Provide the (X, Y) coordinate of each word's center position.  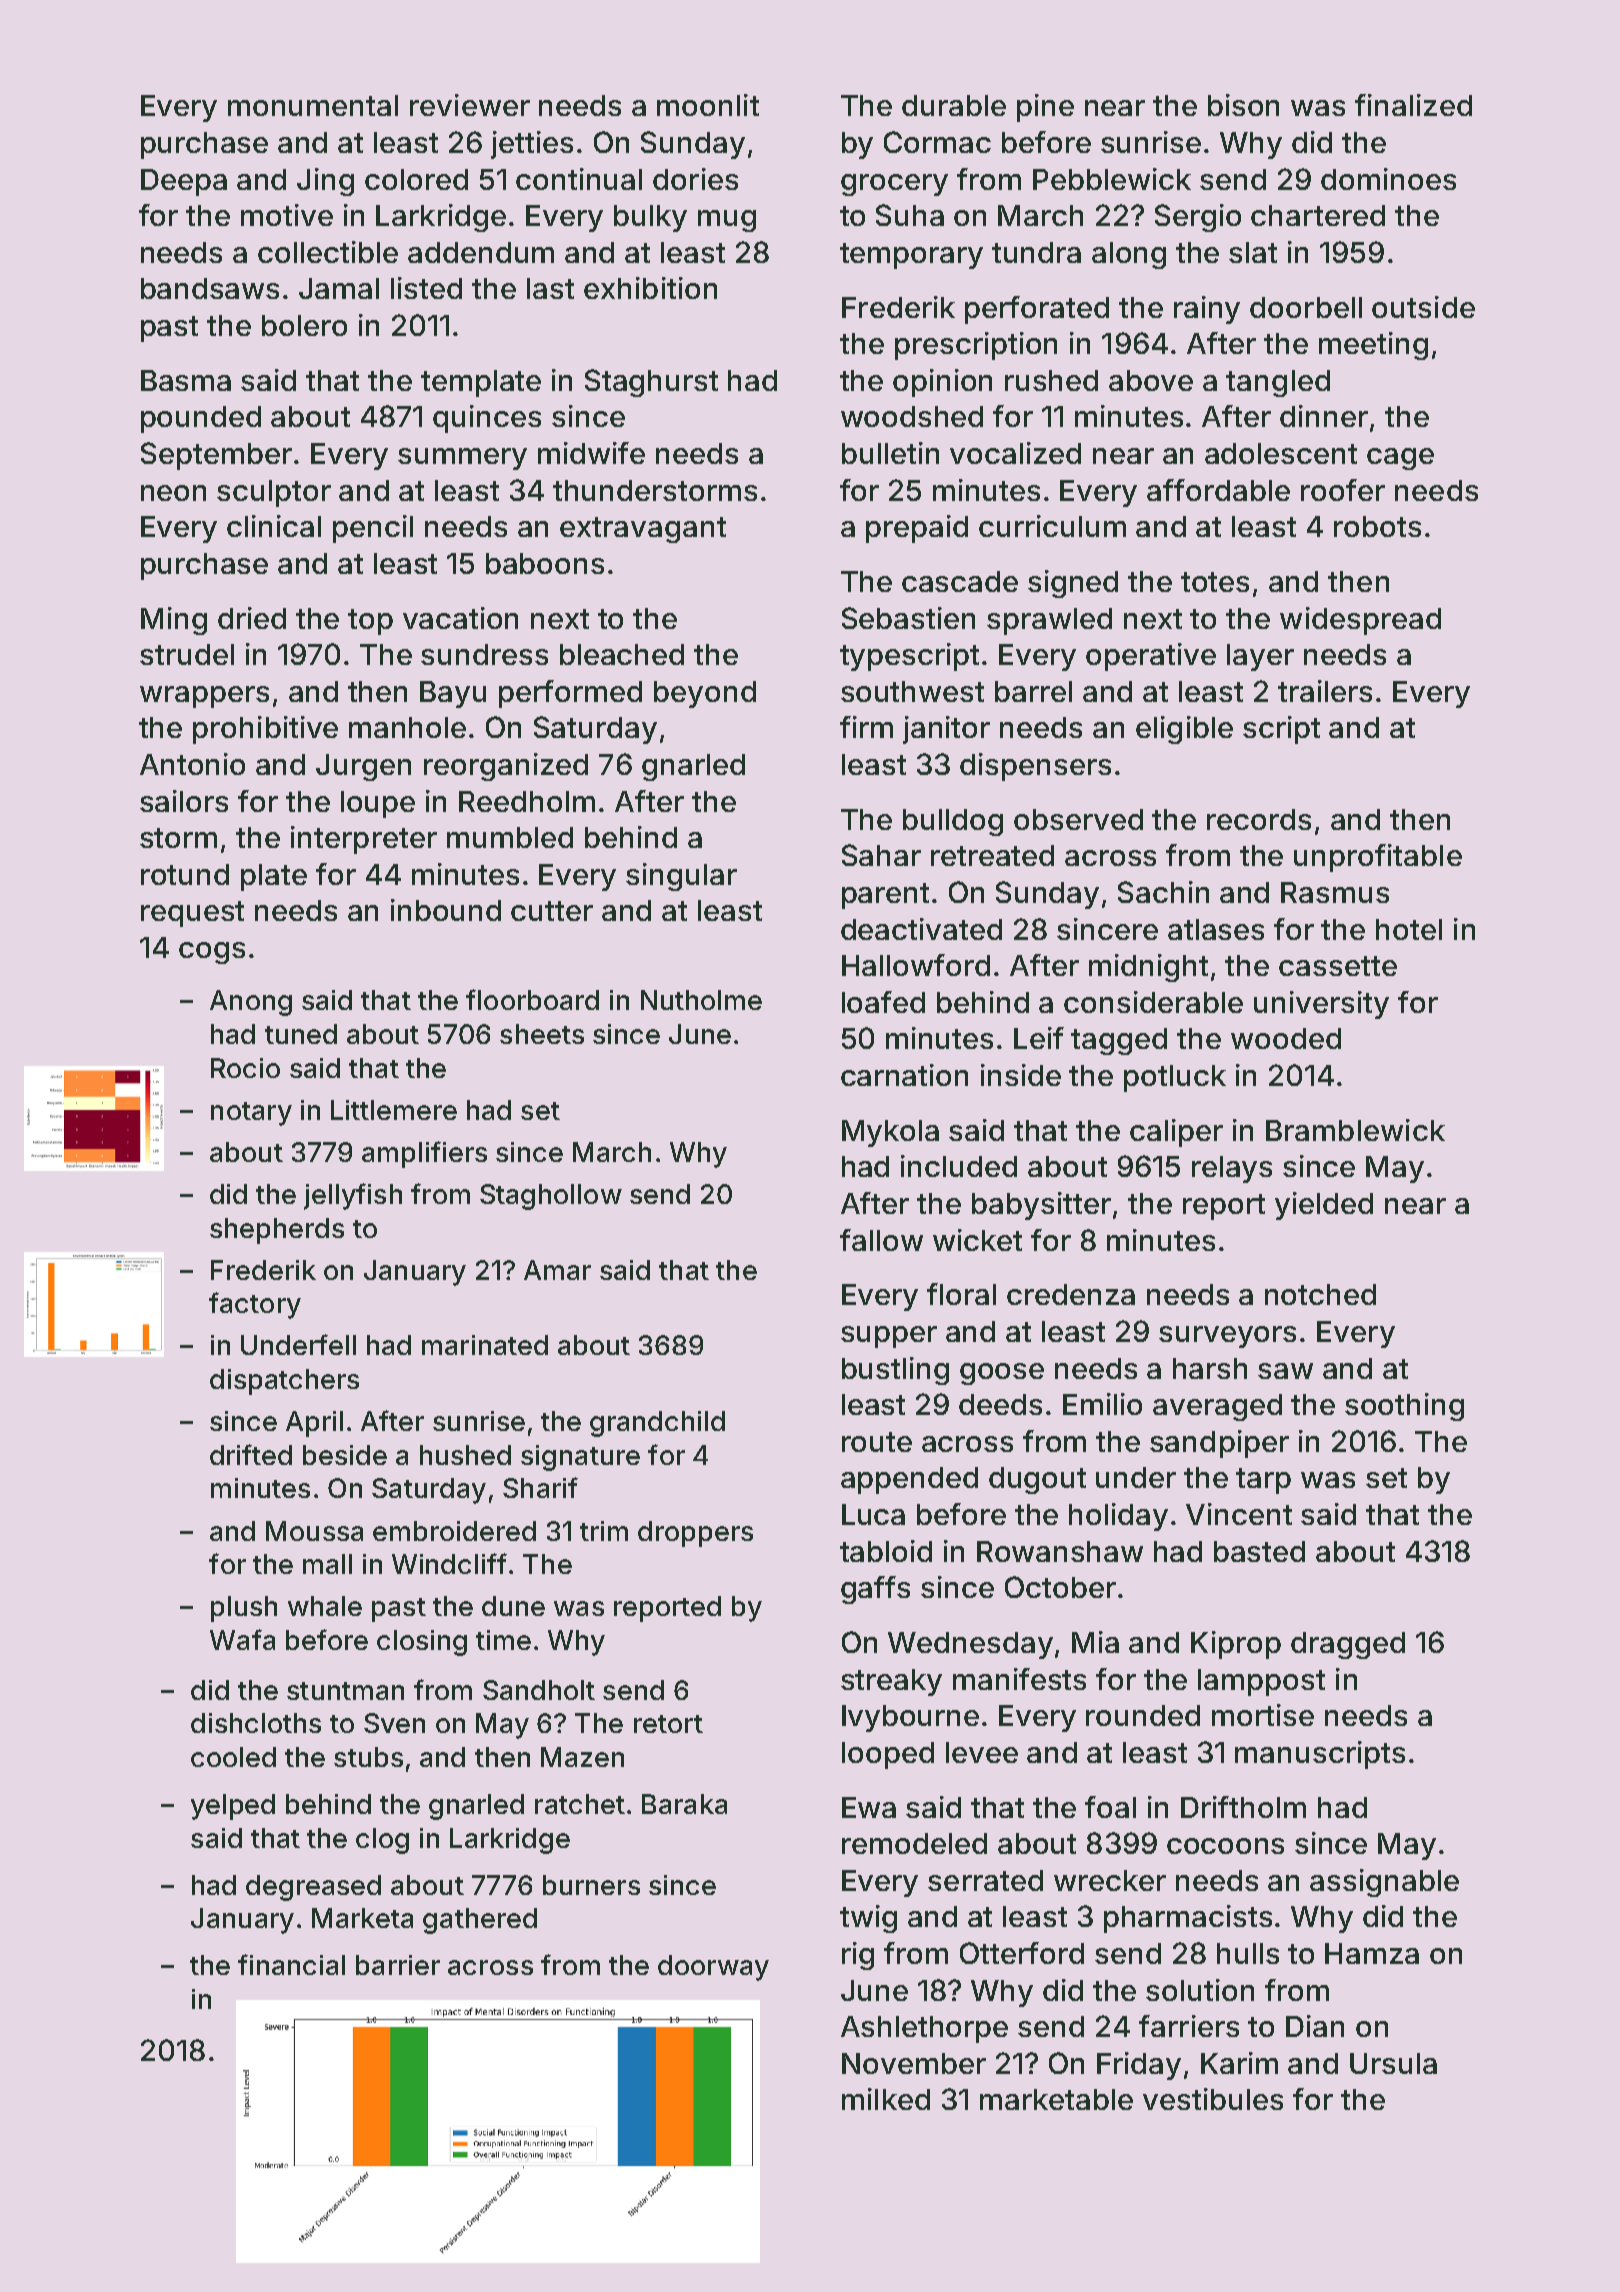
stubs (368, 1757)
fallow (881, 1240)
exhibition (650, 288)
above (1151, 380)
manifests (1019, 1679)
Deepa (184, 182)
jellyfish (353, 1196)
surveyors (1227, 1337)
